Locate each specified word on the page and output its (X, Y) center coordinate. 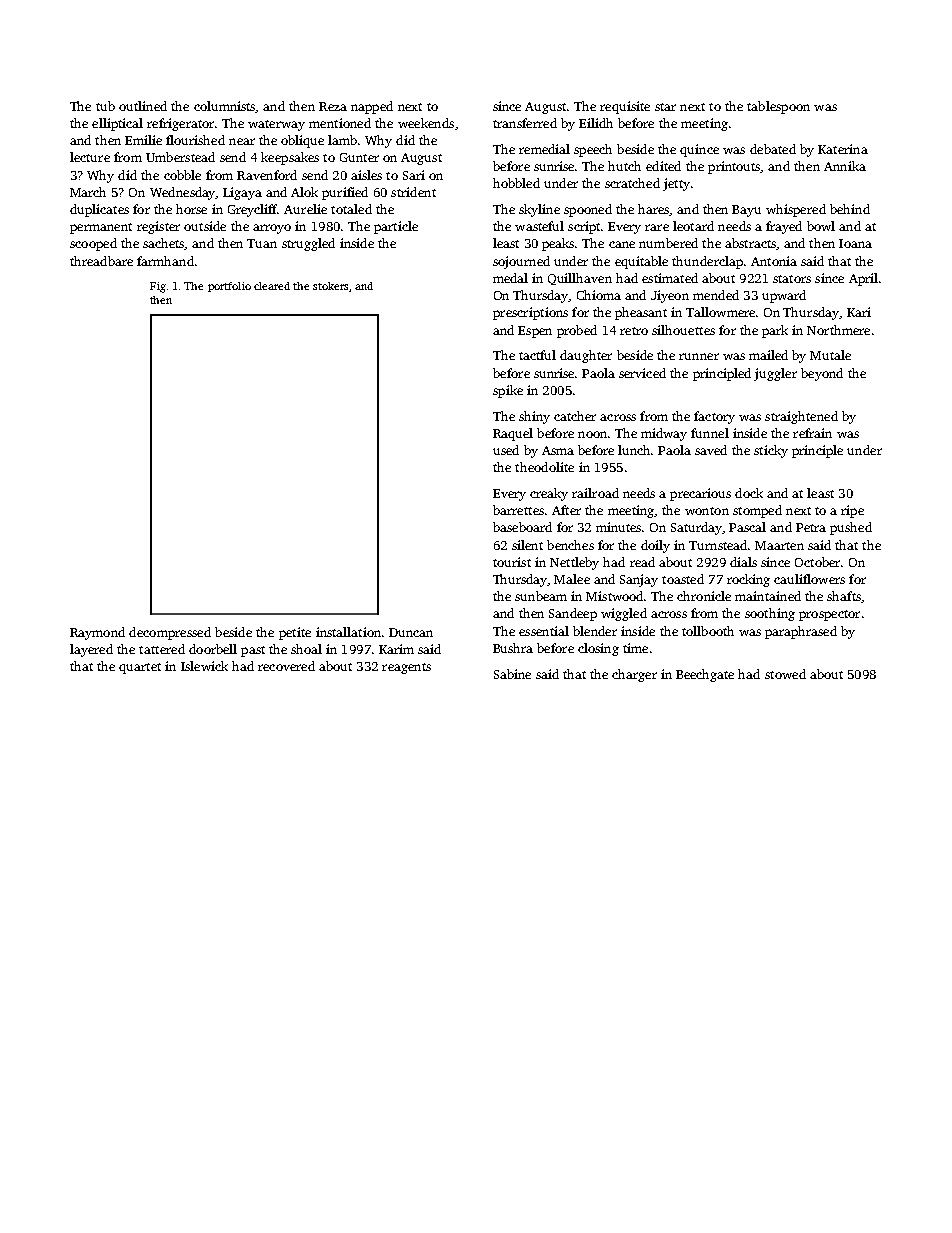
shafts (844, 596)
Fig (158, 287)
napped (372, 107)
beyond (822, 374)
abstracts (750, 243)
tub (105, 106)
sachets (164, 244)
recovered (286, 666)
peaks (559, 244)
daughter (586, 356)
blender (595, 631)
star (665, 107)
